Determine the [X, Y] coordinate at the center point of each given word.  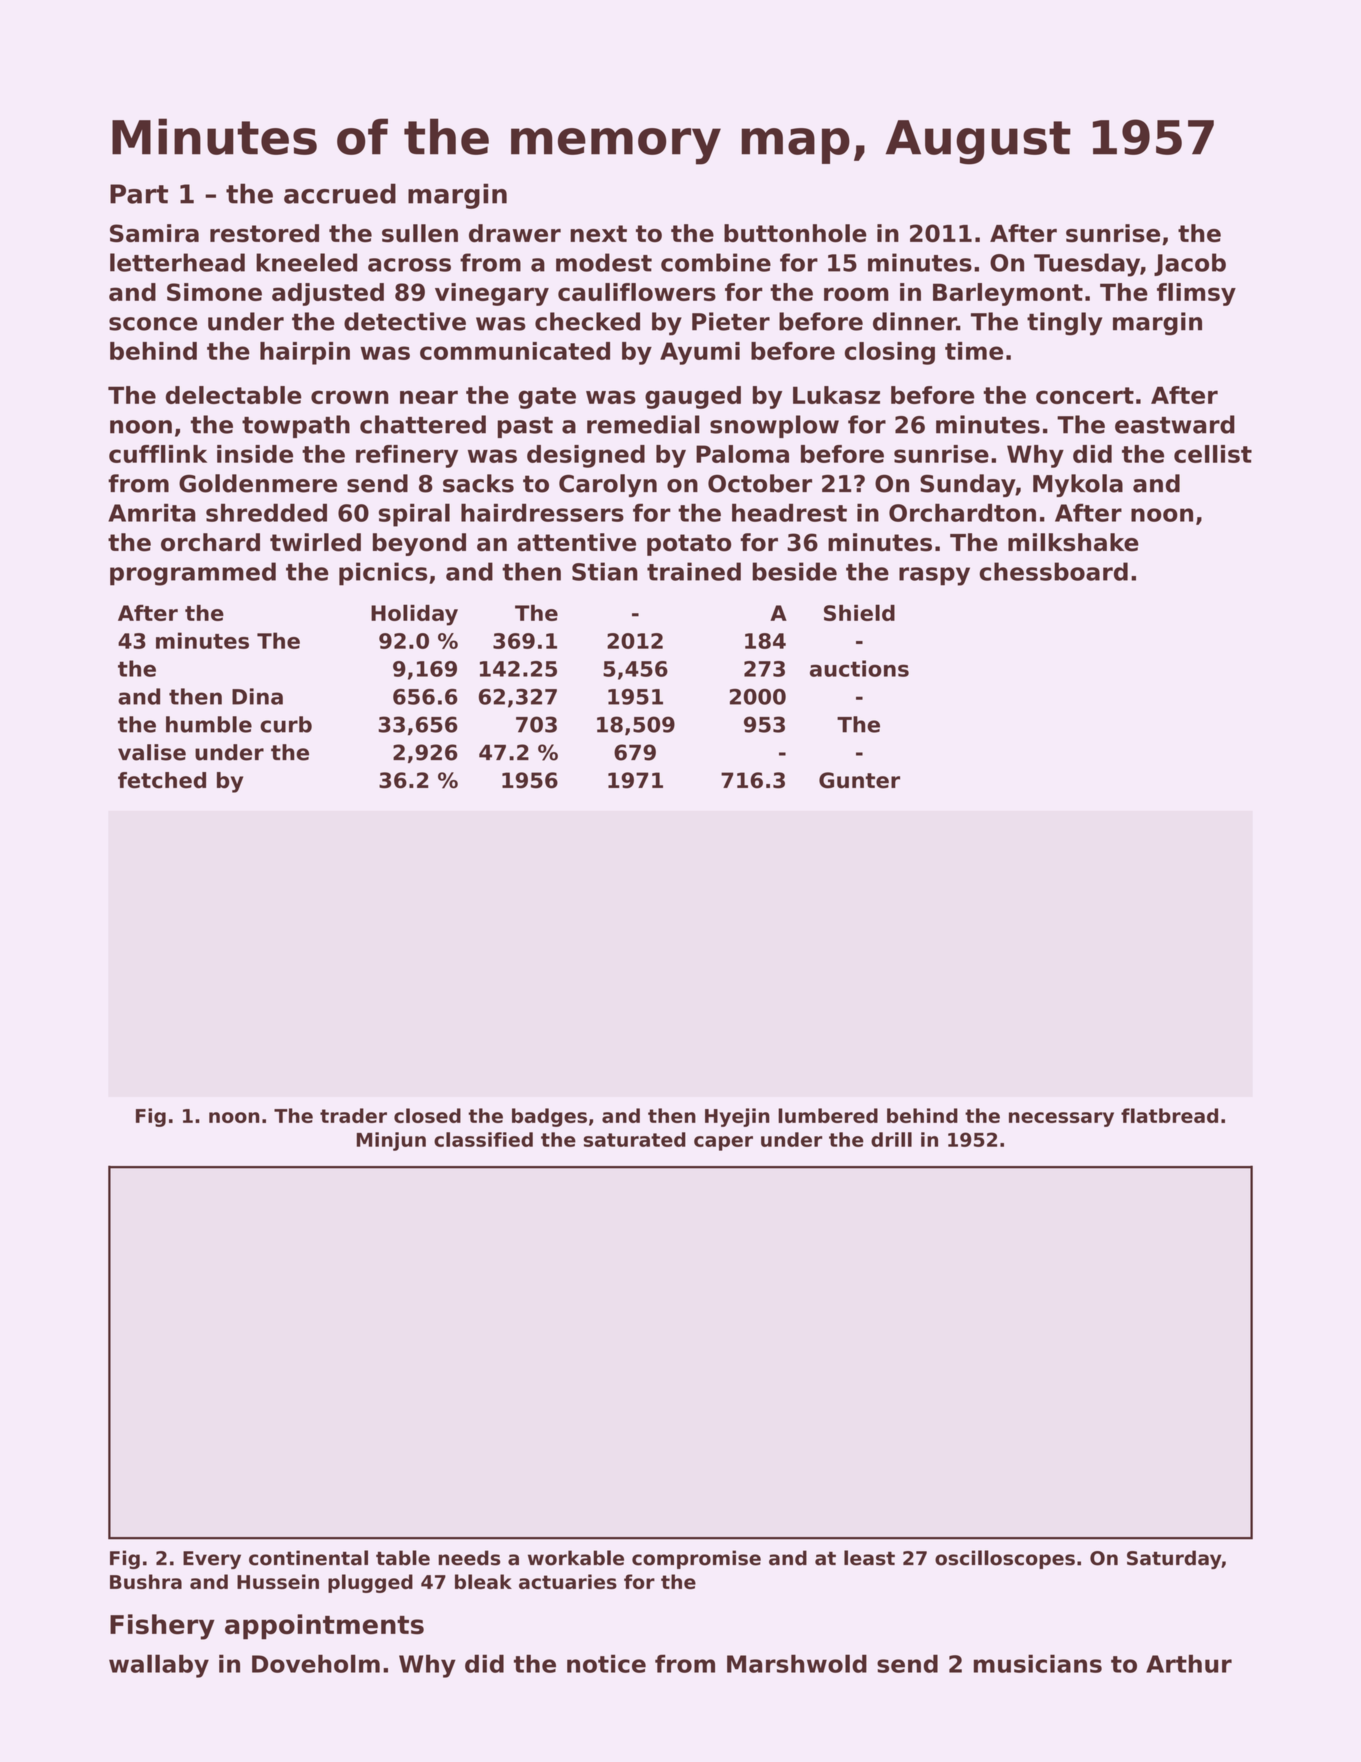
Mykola [1078, 485]
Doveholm [316, 1663]
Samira [154, 233]
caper [723, 1143]
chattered [423, 424]
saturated [635, 1139]
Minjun [391, 1141]
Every [212, 1560]
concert [1085, 395]
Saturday [1174, 1559]
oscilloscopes [1005, 1559]
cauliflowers [637, 292]
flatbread [1169, 1115]
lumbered [828, 1115]
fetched [162, 780]
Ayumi [700, 353]
